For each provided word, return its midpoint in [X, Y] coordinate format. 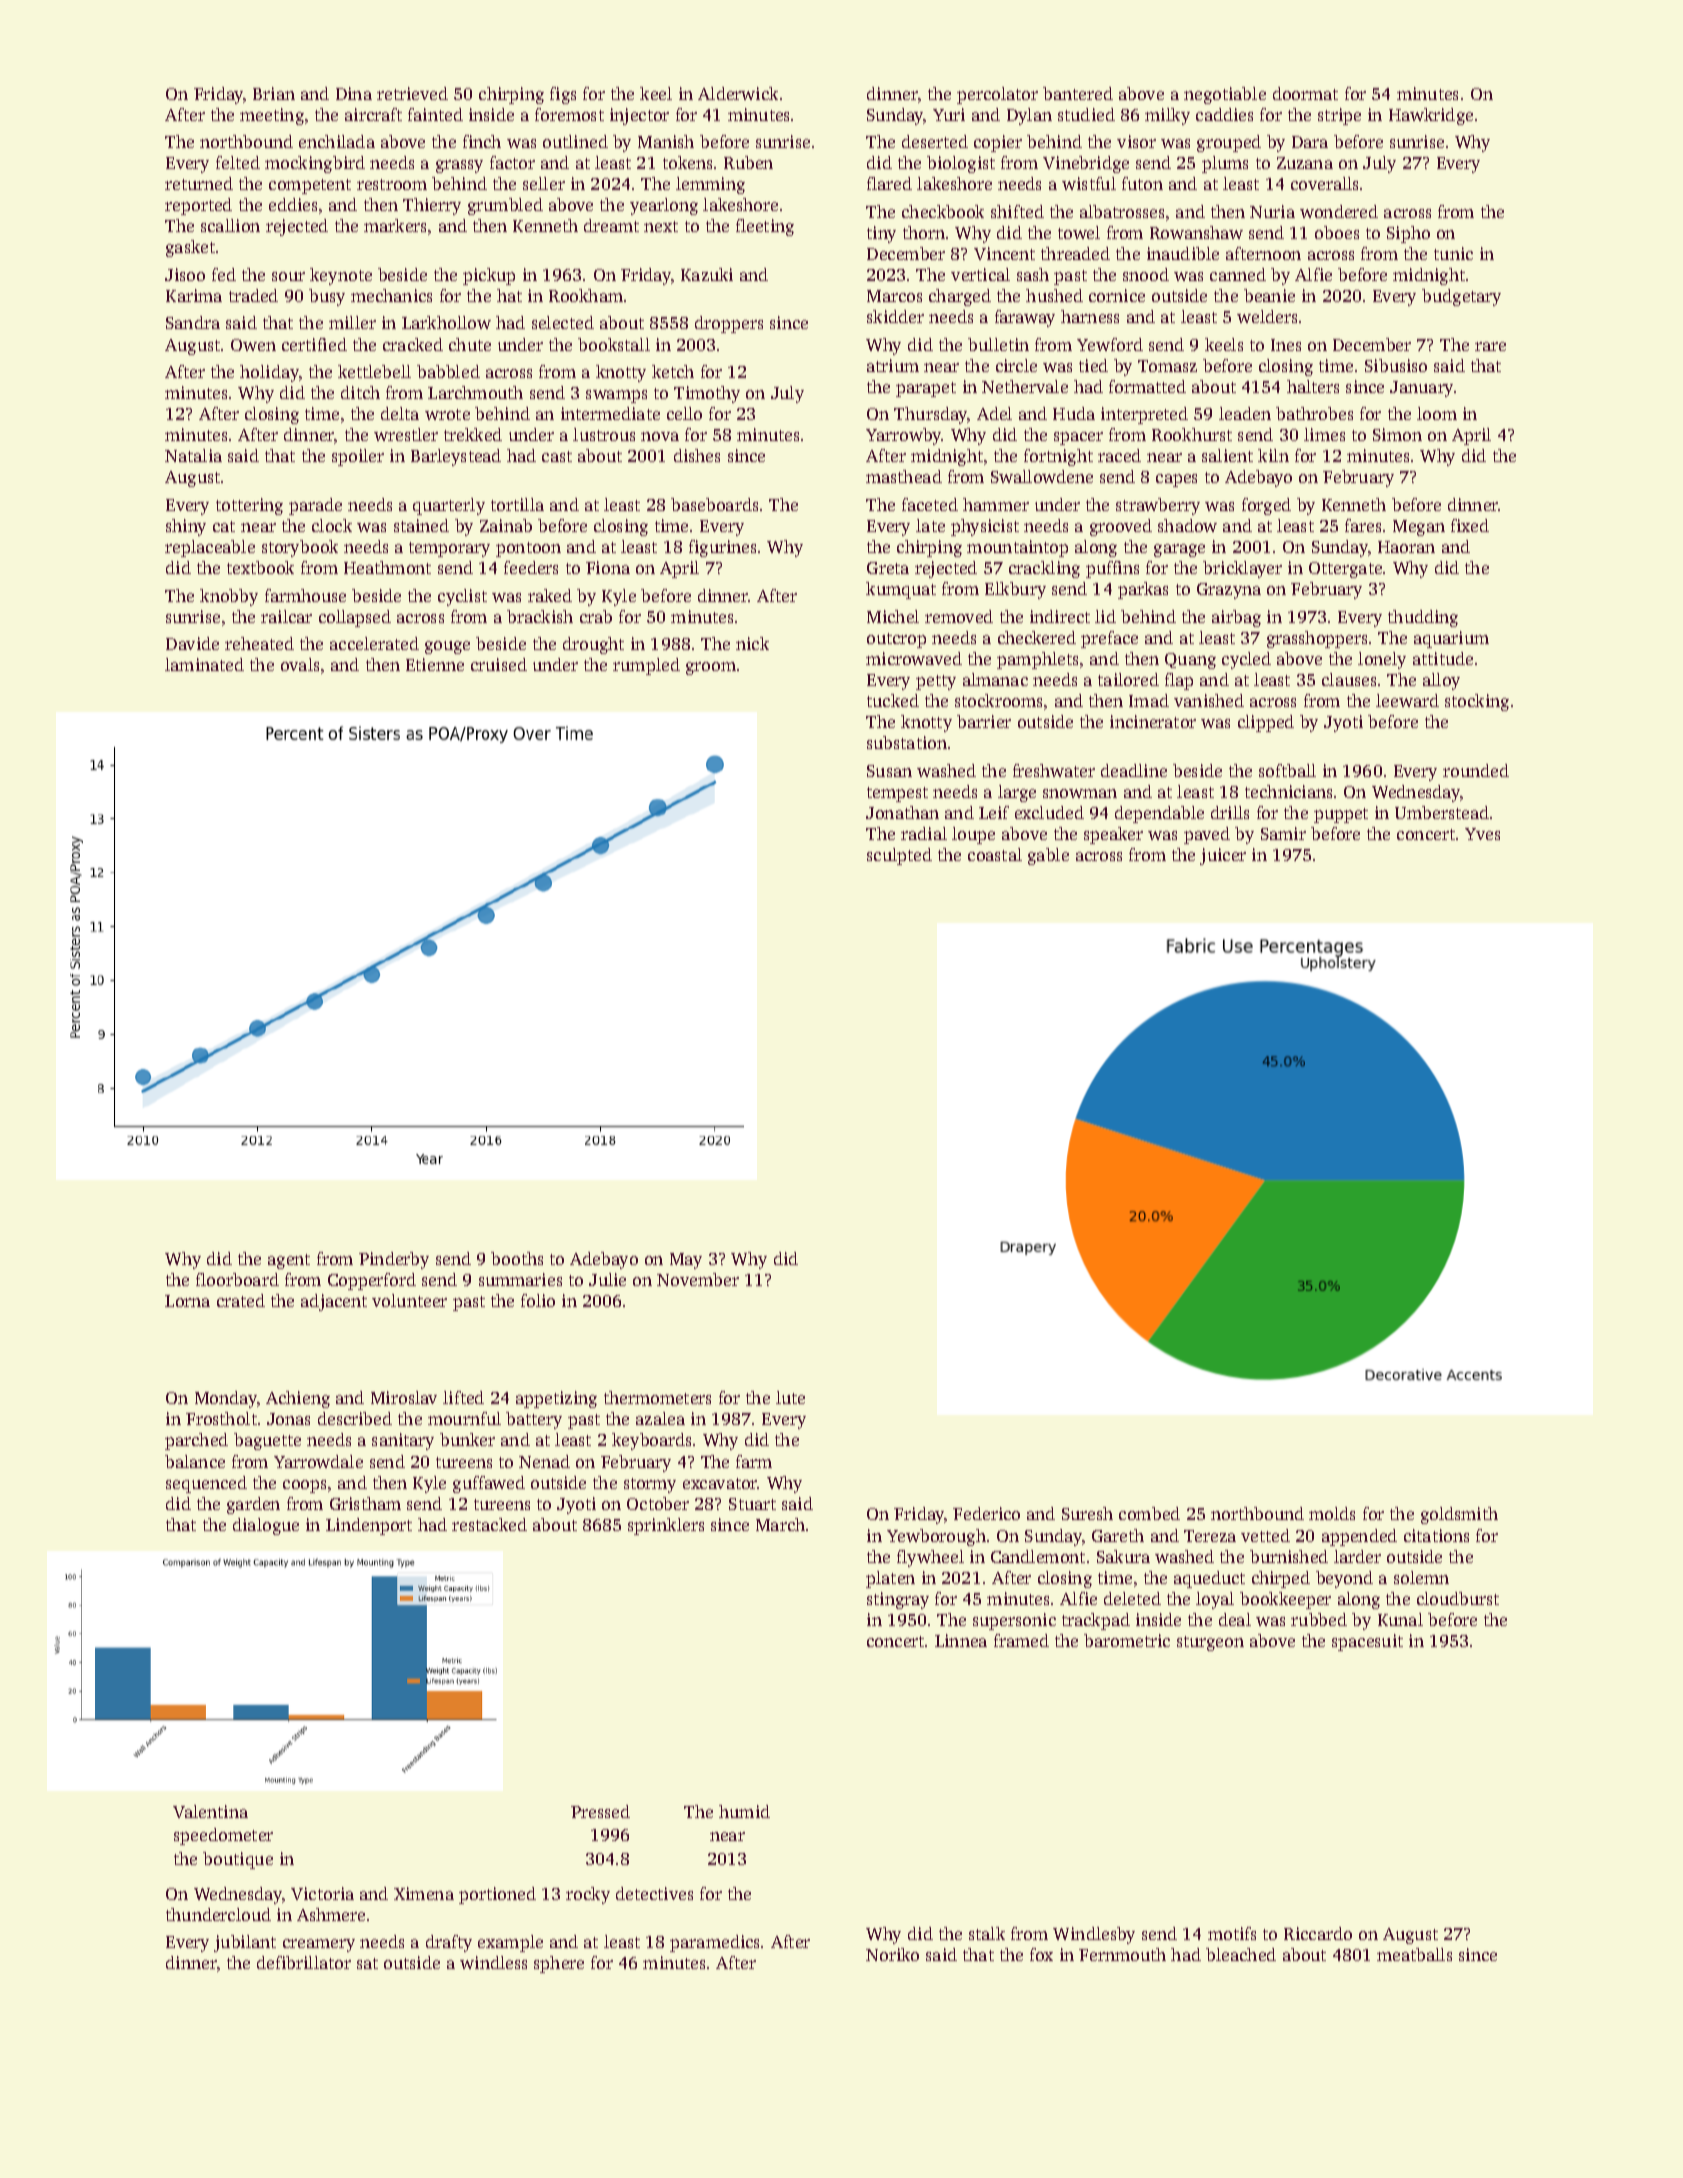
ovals [300, 664]
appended [1359, 1537]
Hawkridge [1431, 116]
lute [790, 1397]
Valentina [210, 1811]
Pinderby [394, 1260]
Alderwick [738, 93]
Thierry [432, 206]
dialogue [266, 1526]
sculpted [899, 856]
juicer [1223, 856]
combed [1149, 1513]
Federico [986, 1513]
